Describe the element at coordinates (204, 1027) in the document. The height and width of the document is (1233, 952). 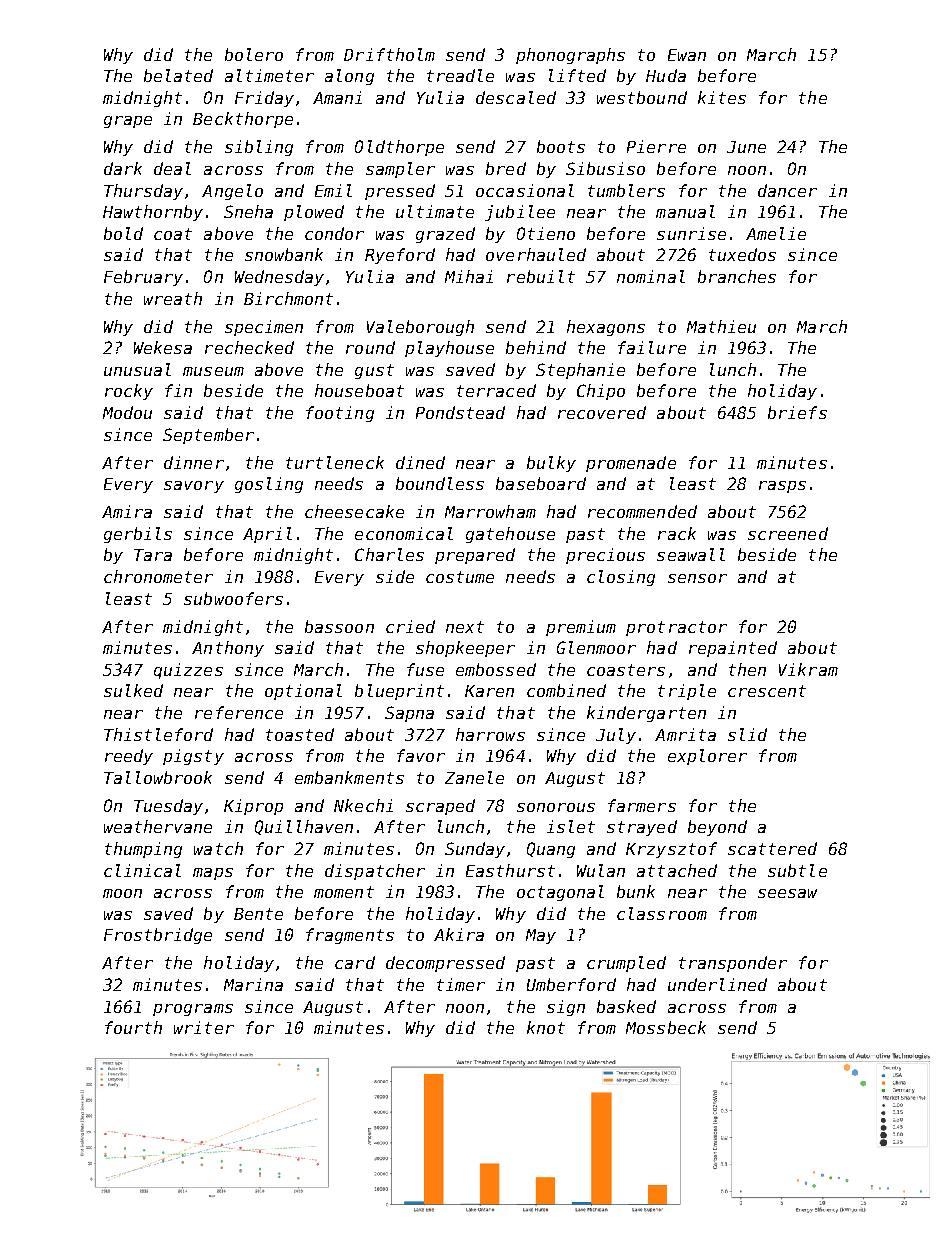
I see `writer` at that location.
